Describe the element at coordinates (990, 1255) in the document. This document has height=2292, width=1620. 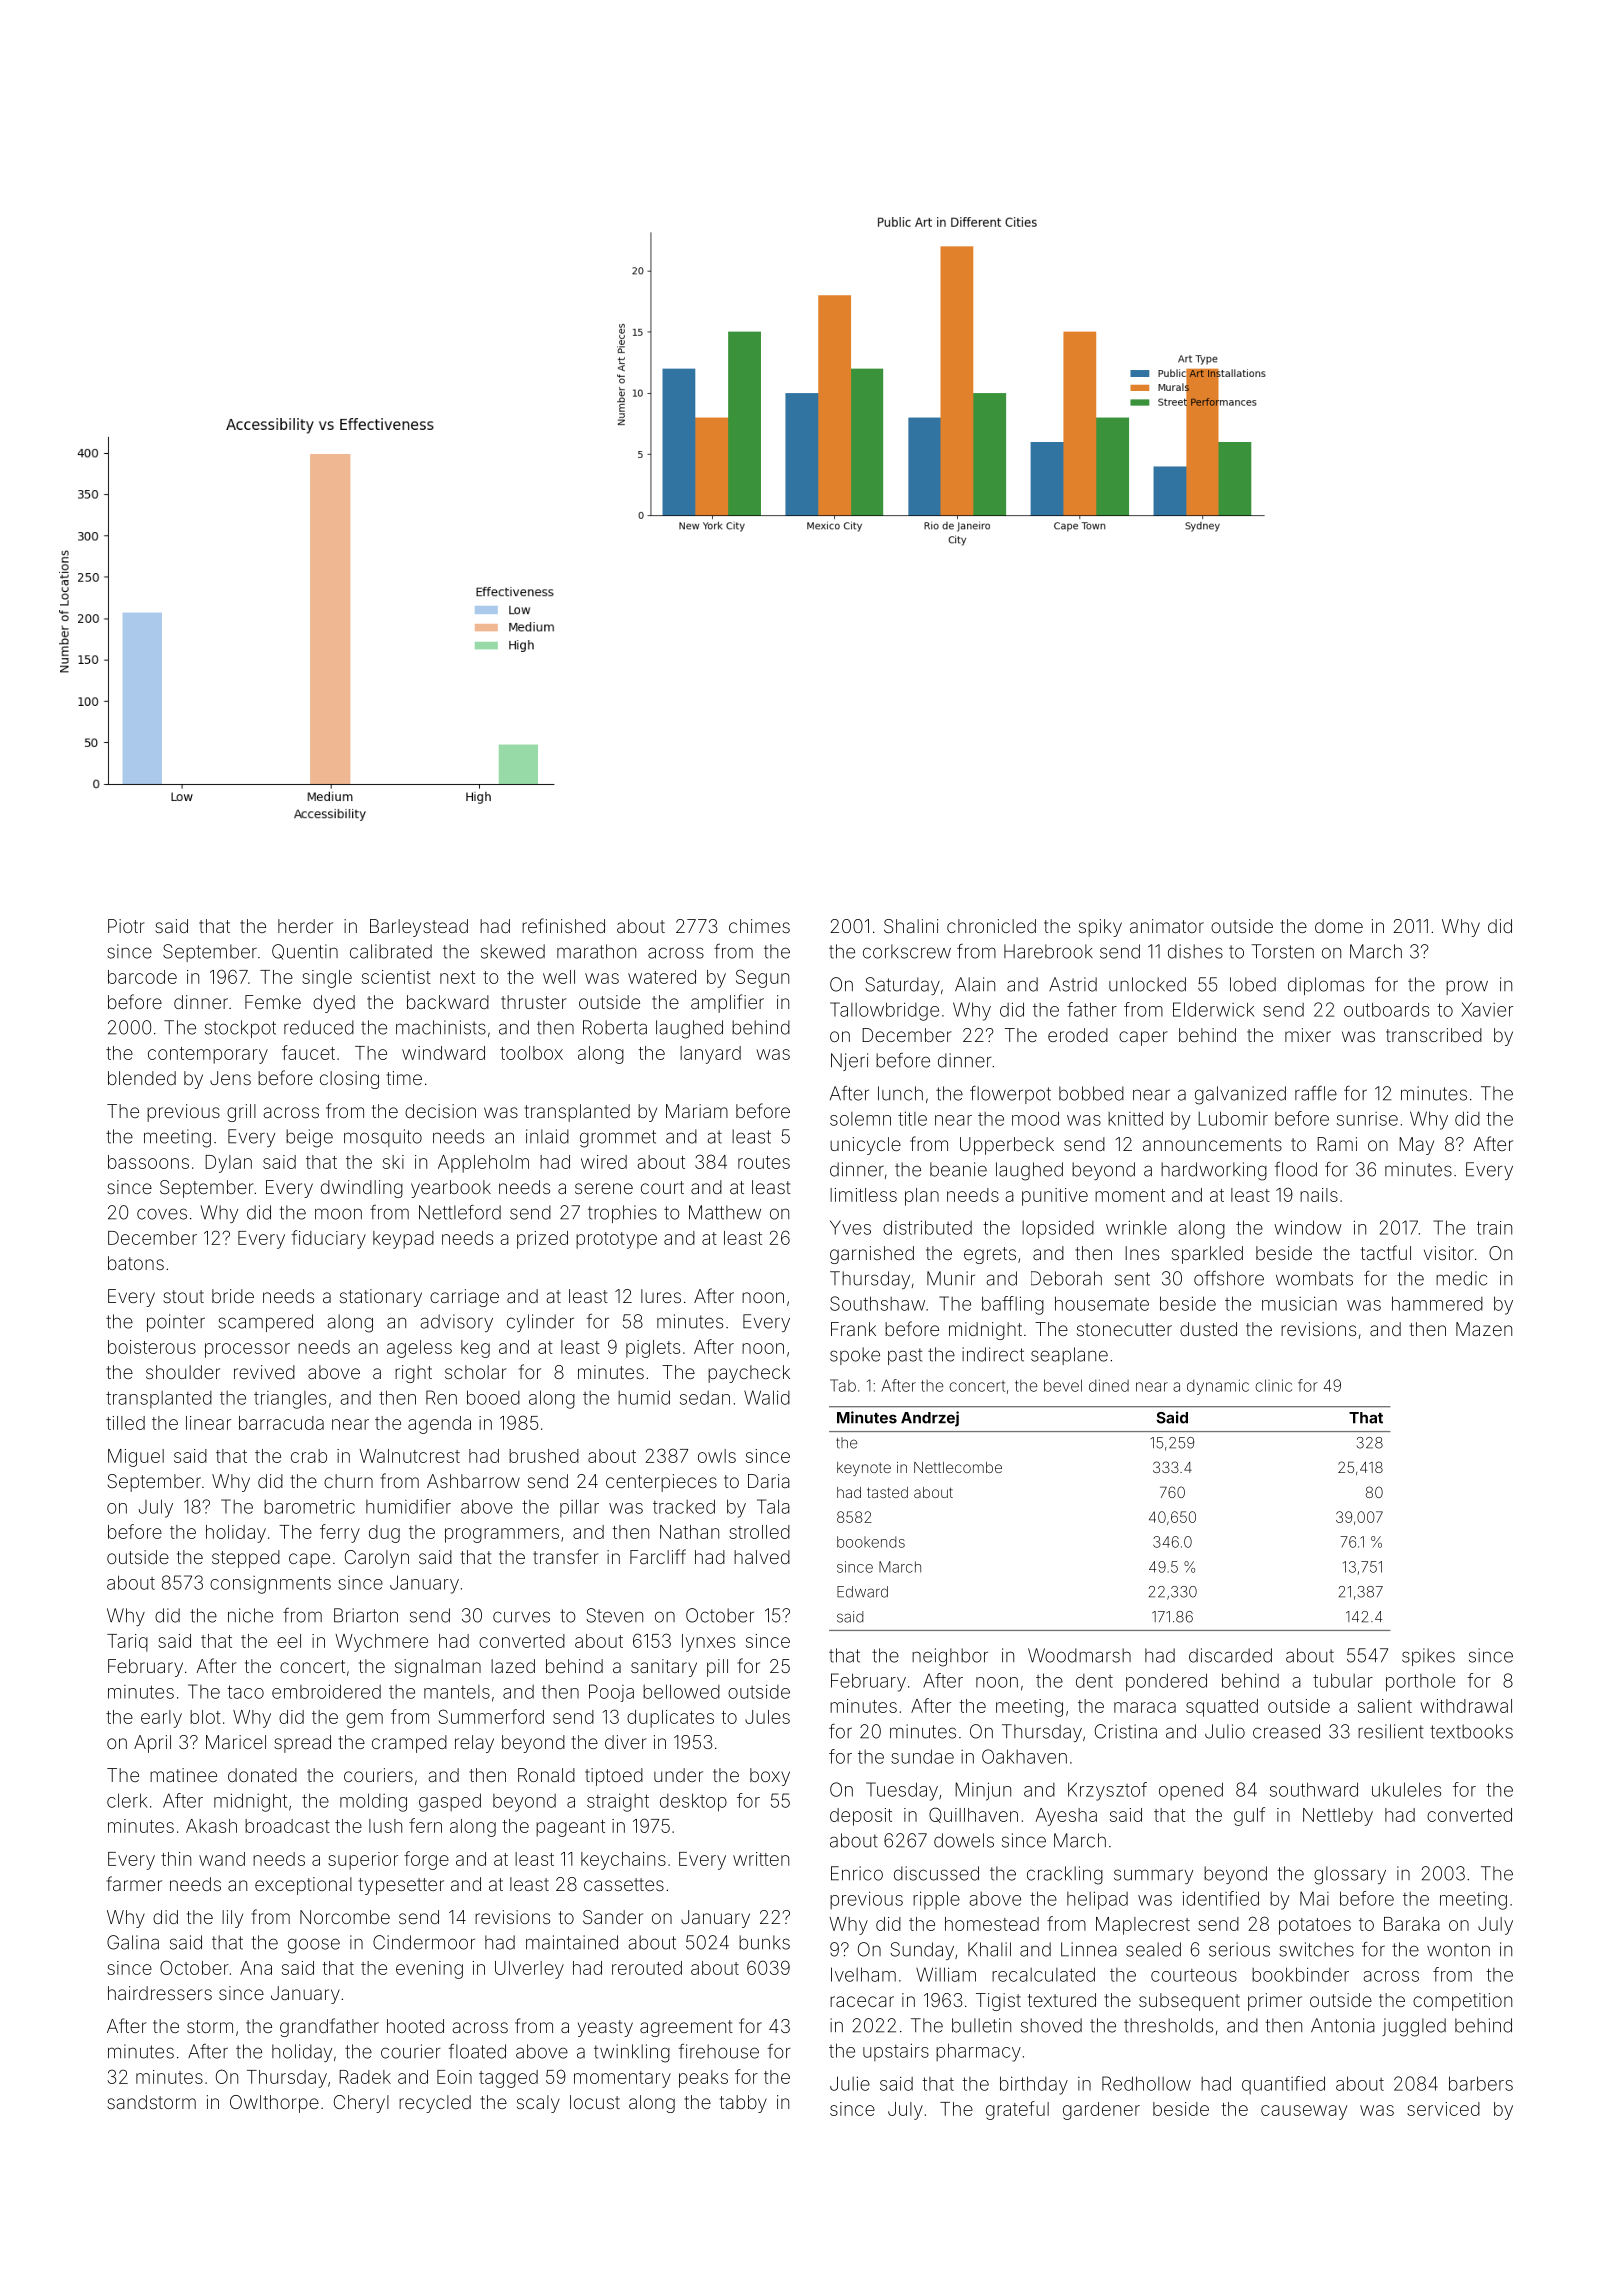
I see `egrets` at that location.
